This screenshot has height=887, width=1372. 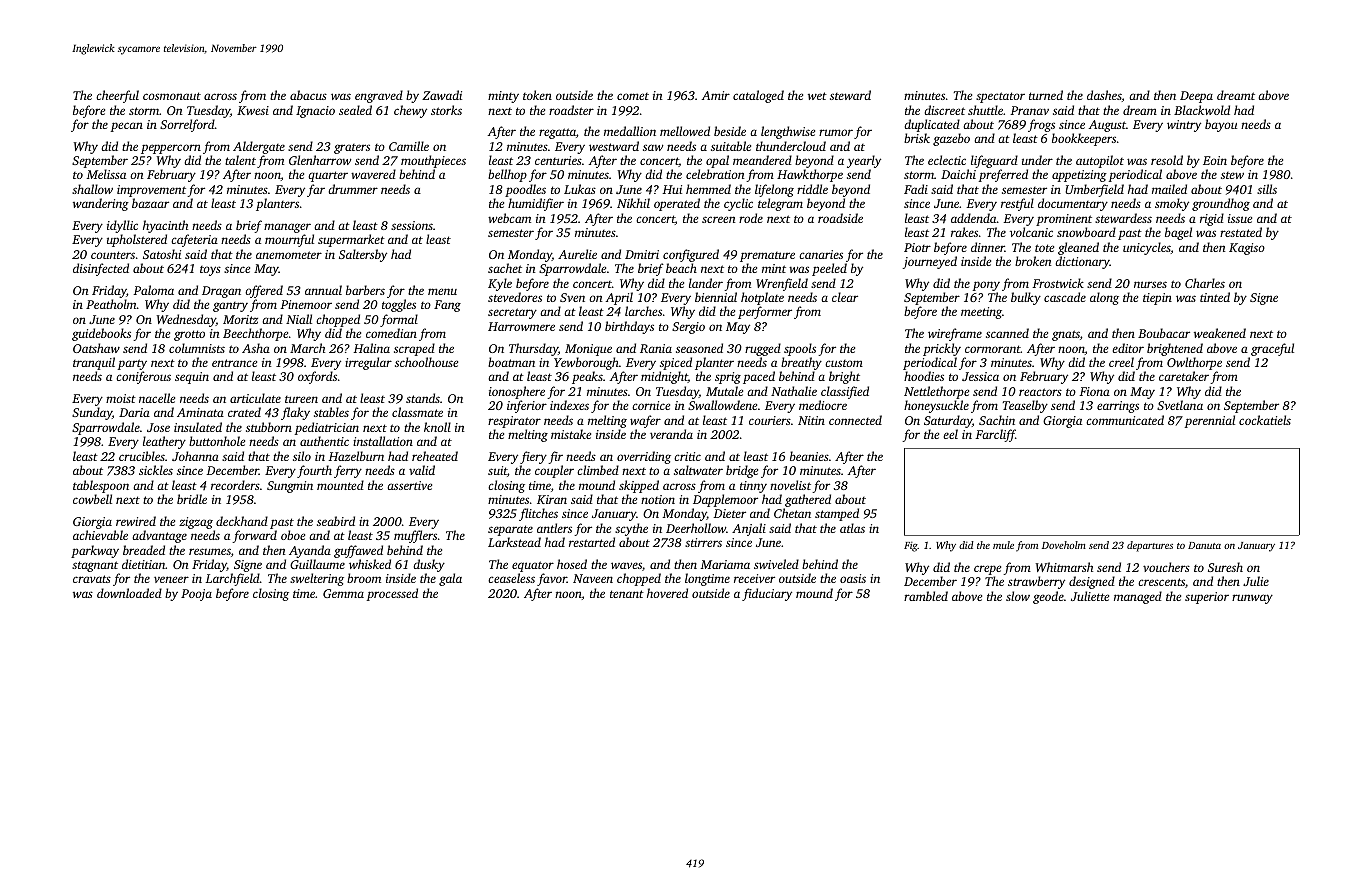 I want to click on Amir, so click(x=716, y=95).
